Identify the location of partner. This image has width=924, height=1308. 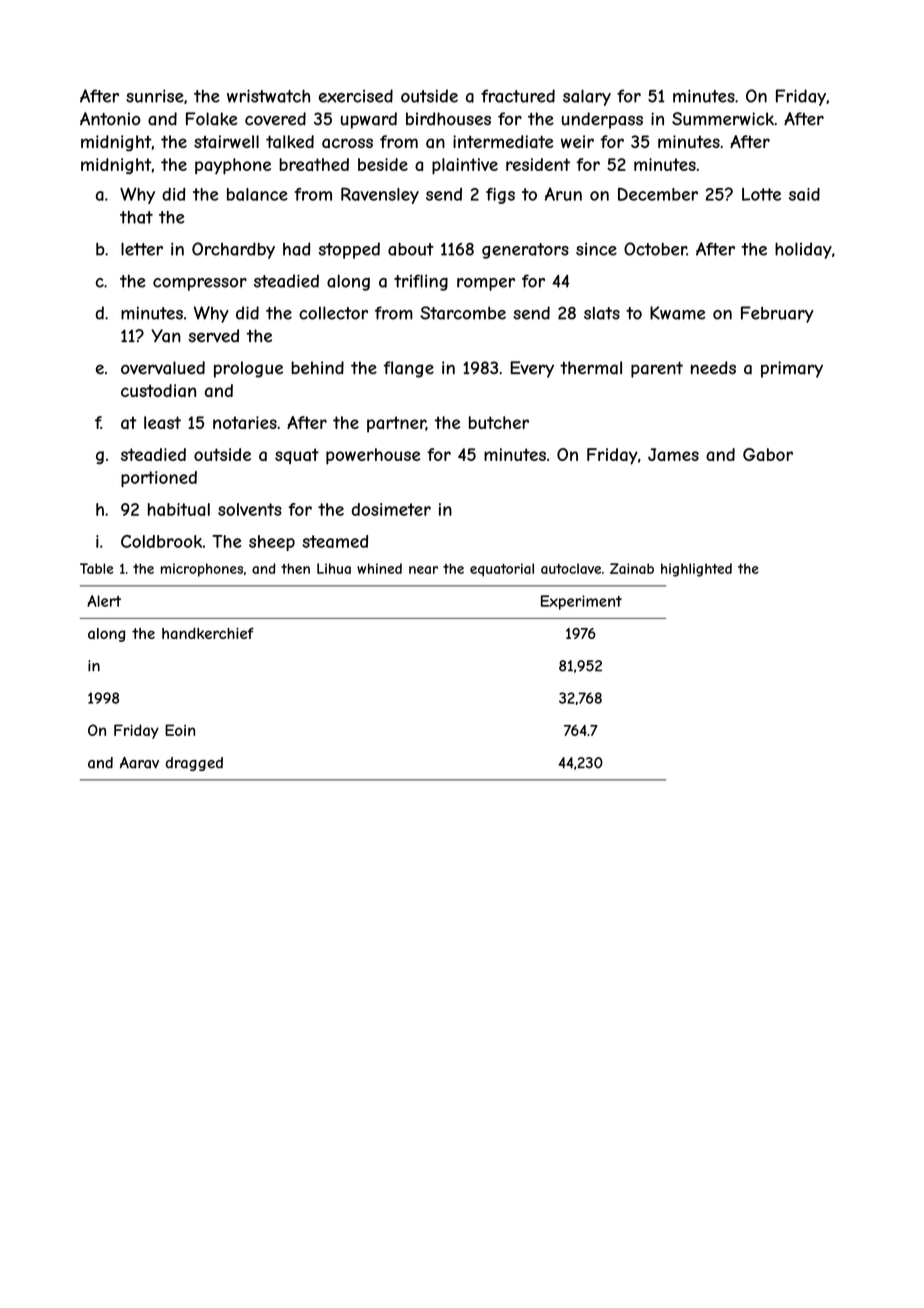
(396, 424).
